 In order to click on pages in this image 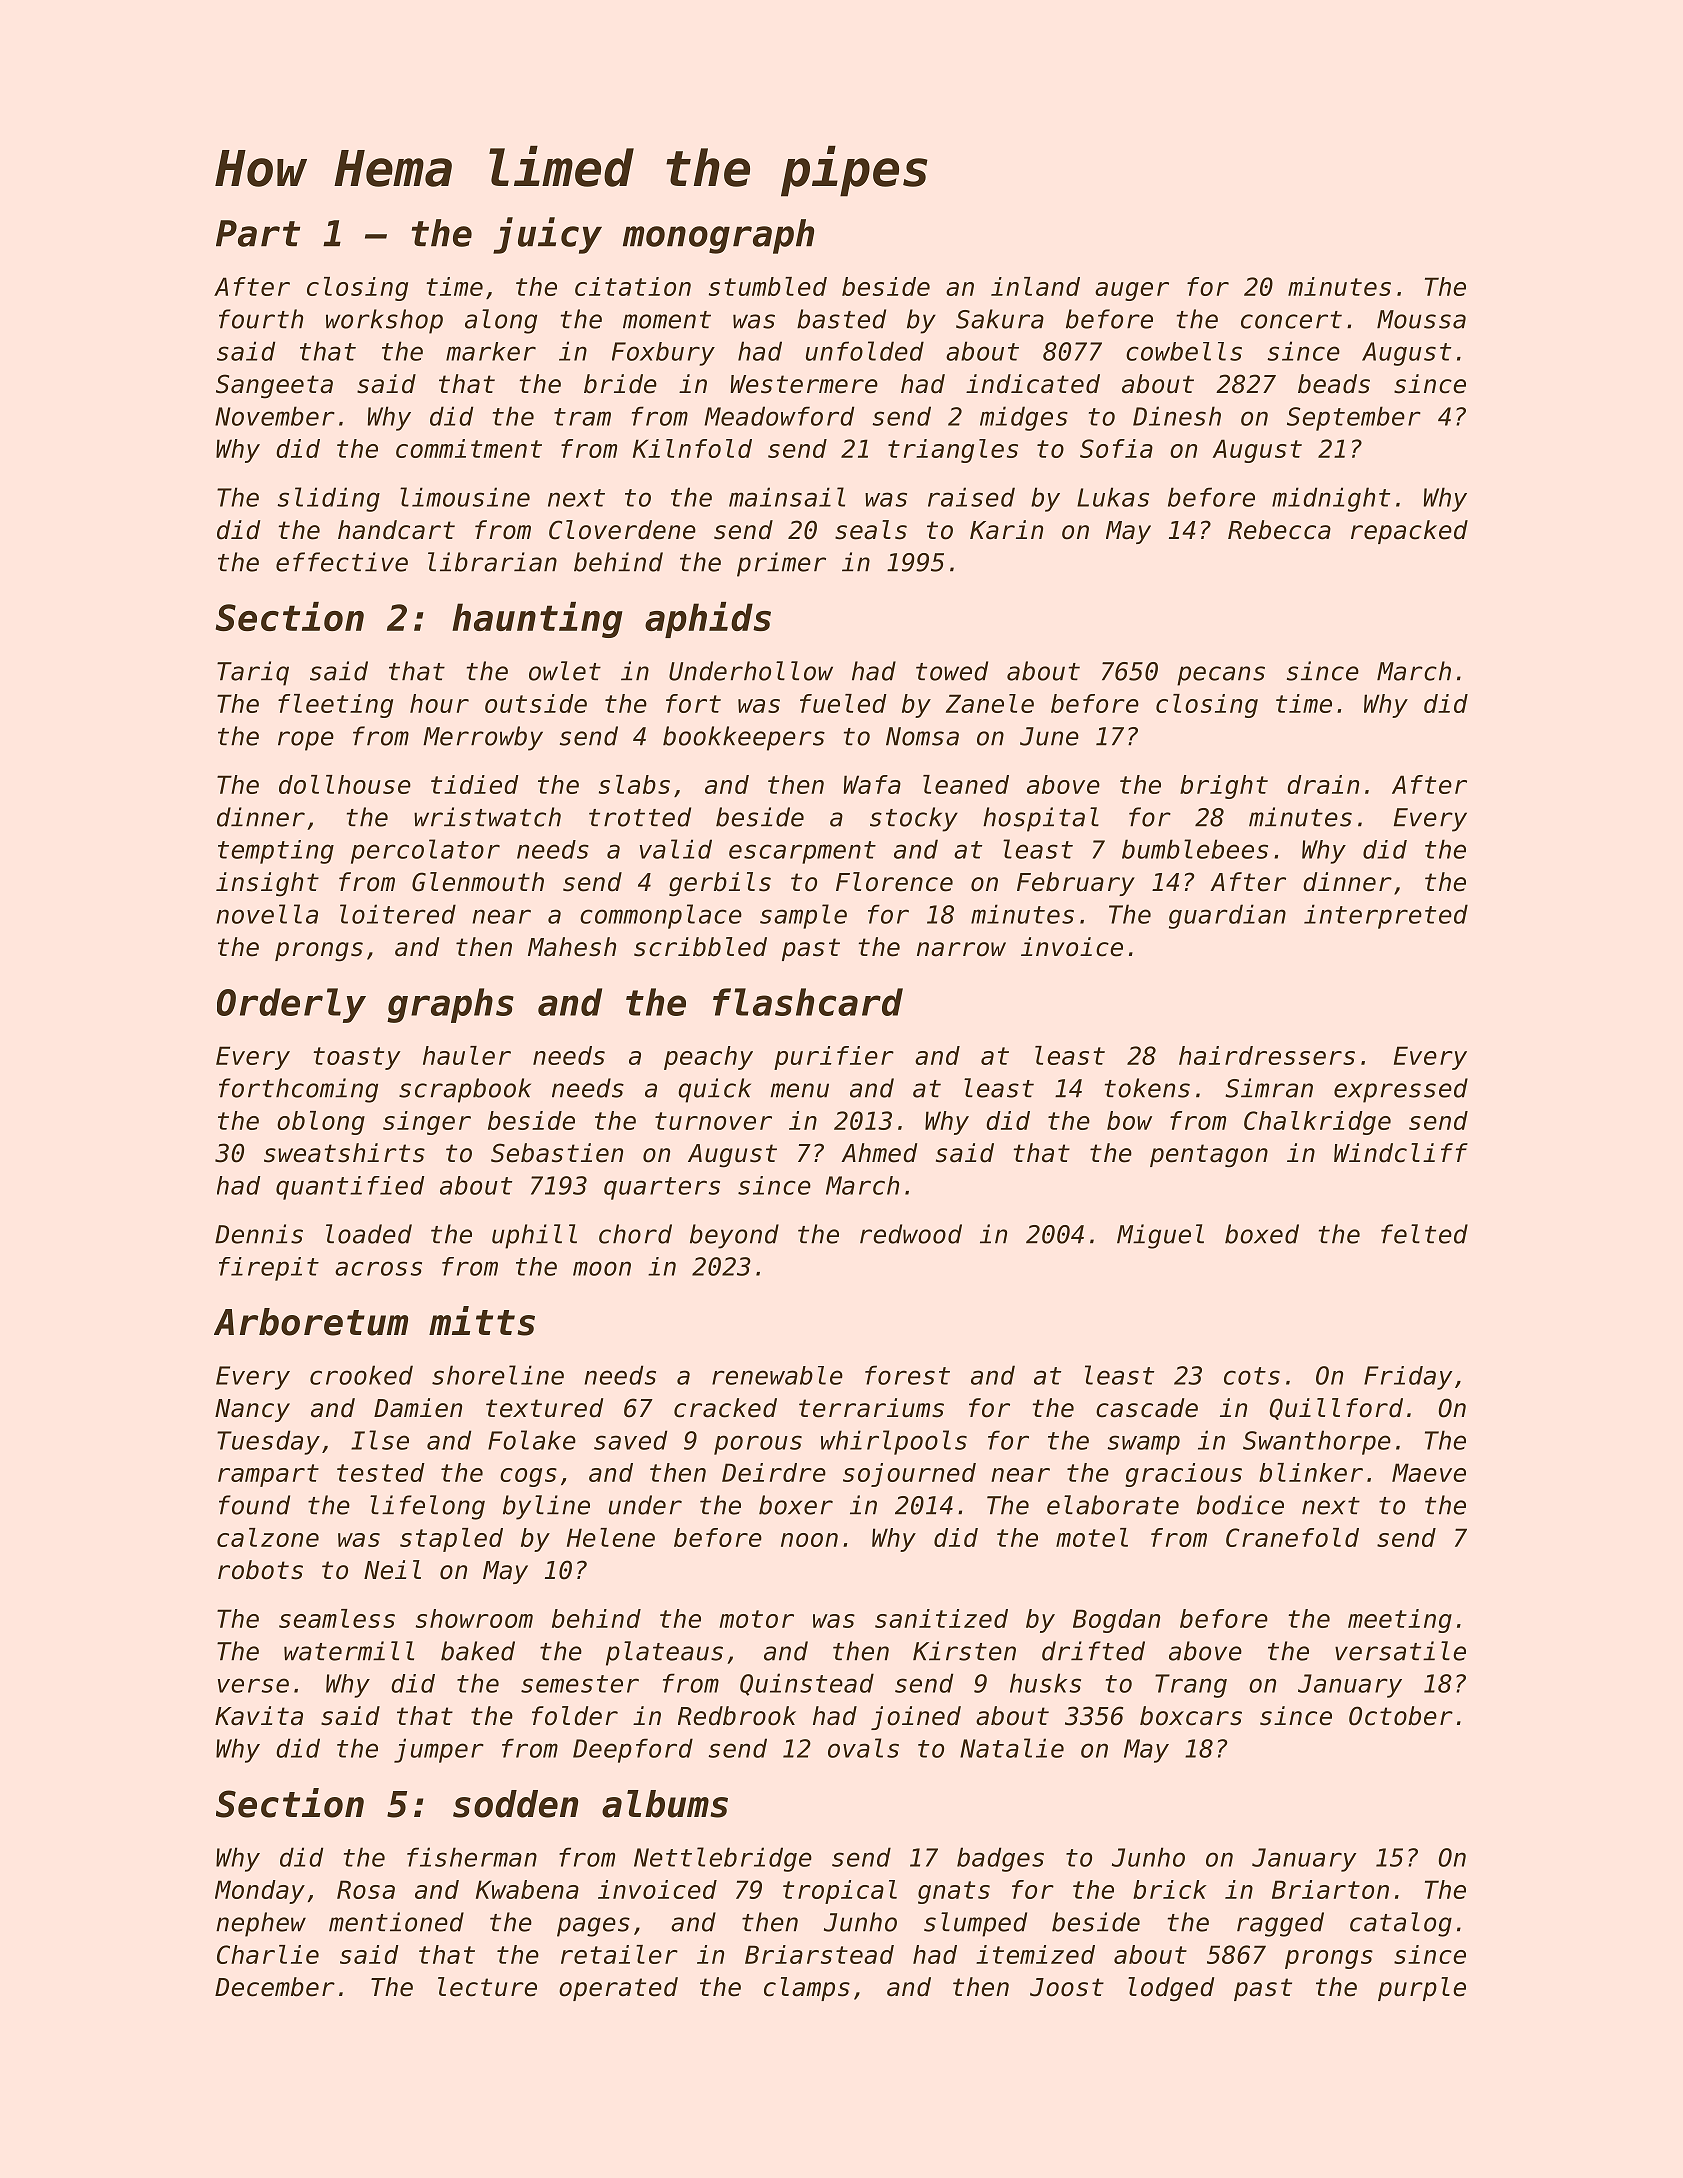, I will do `click(593, 1927)`.
